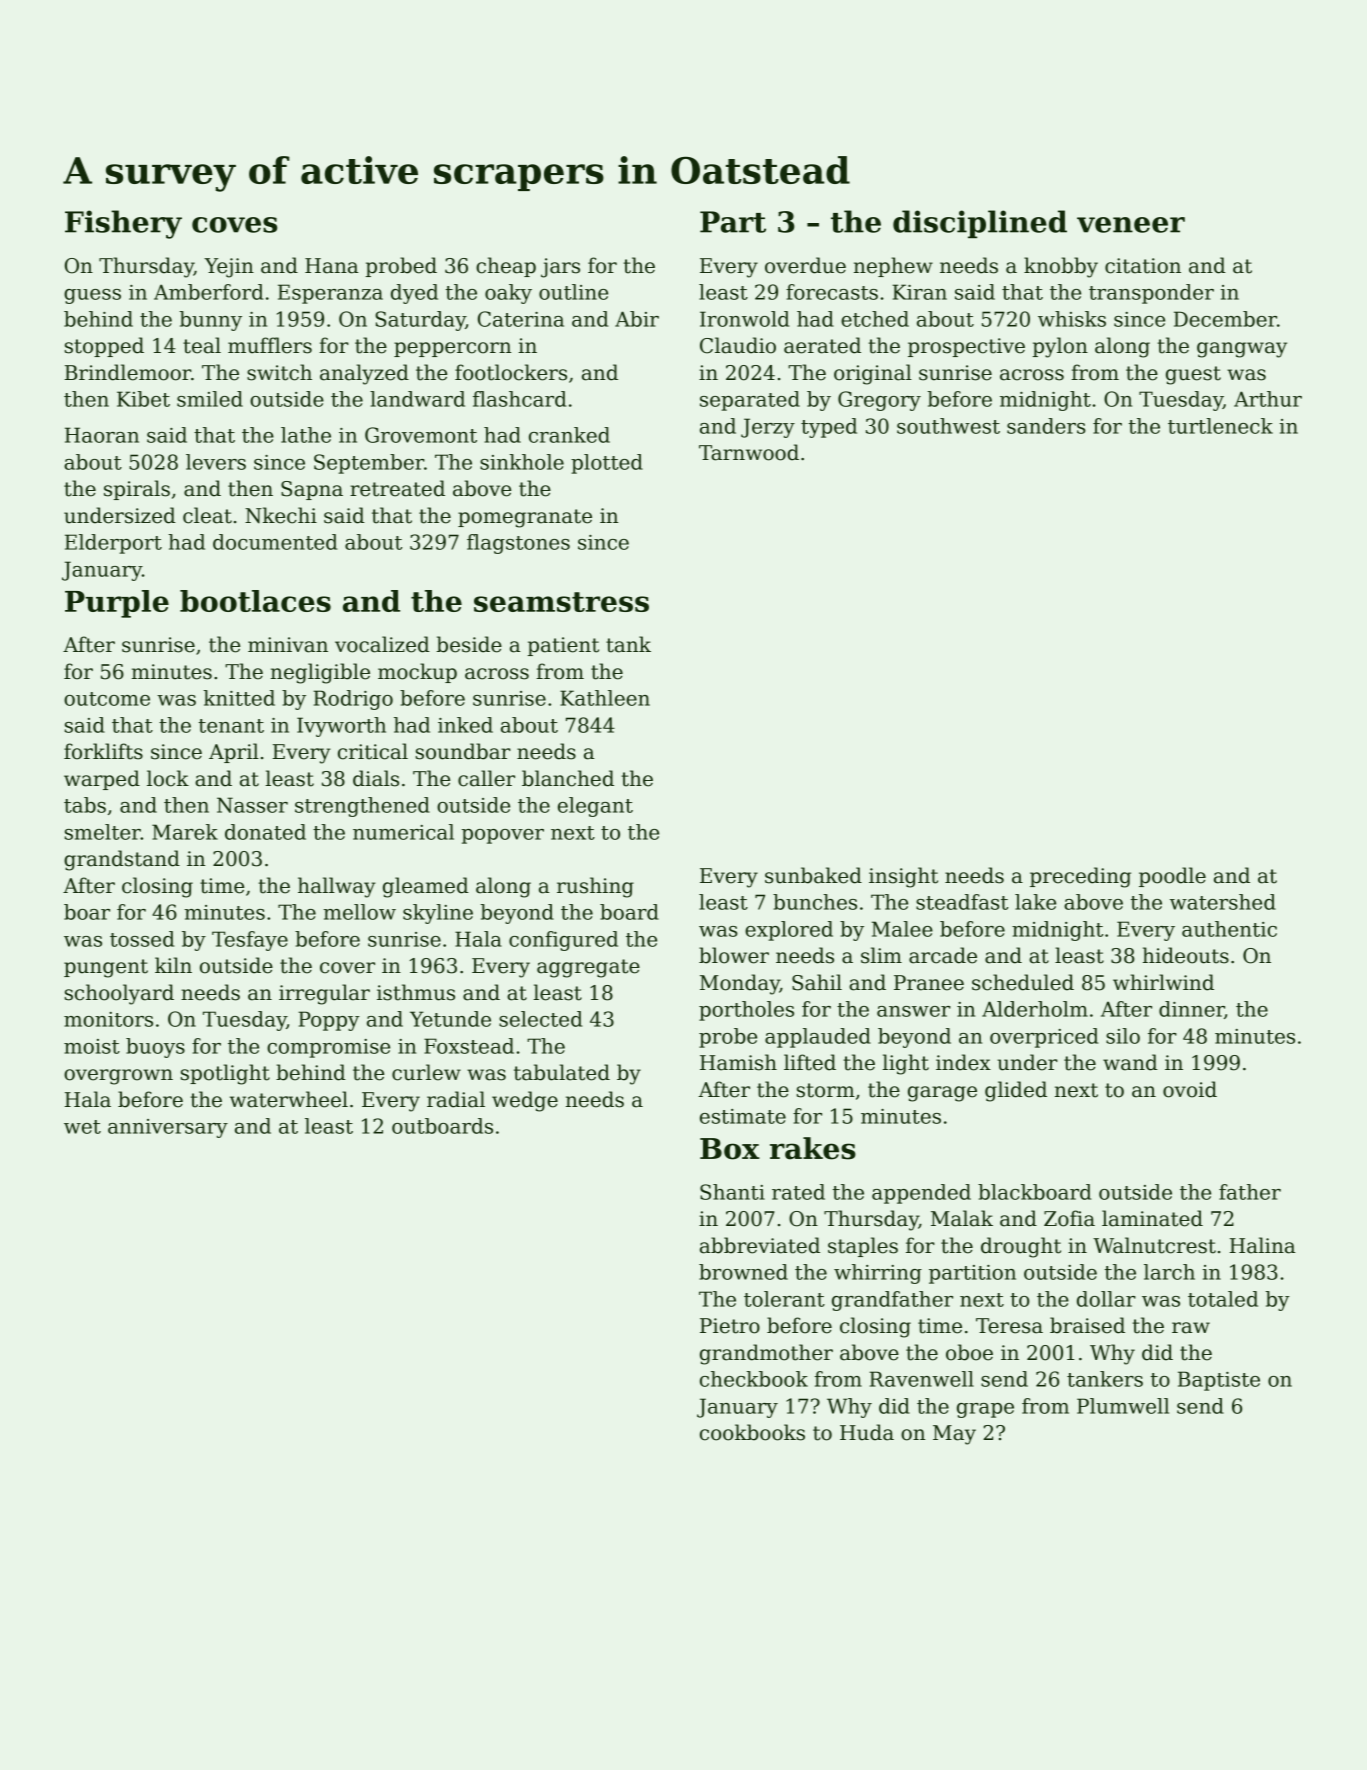  Describe the element at coordinates (364, 374) in the screenshot. I see `analyzed` at that location.
